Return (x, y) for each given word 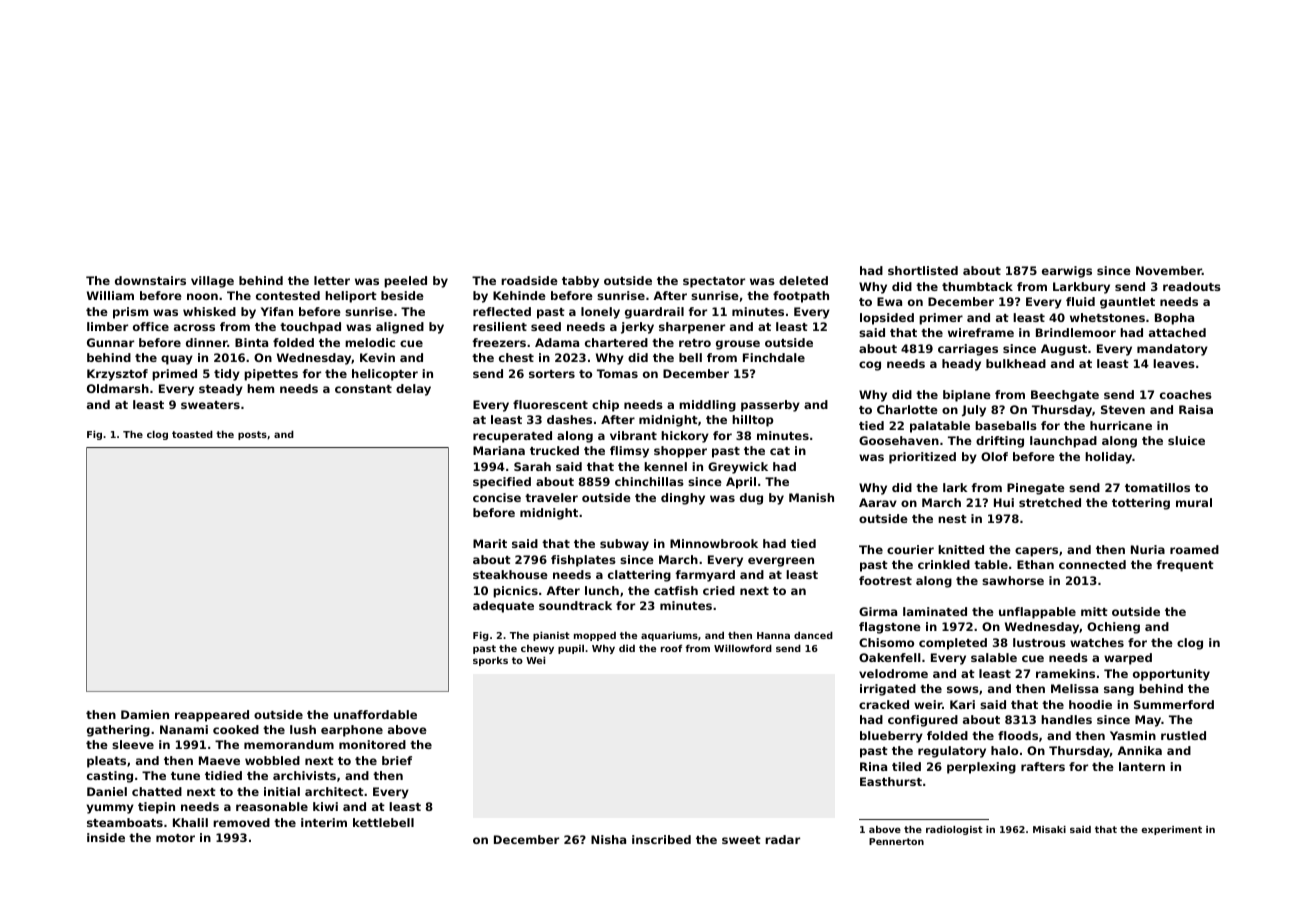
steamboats (125, 822)
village (212, 282)
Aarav (878, 502)
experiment (1171, 830)
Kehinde (519, 295)
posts (252, 435)
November (1169, 270)
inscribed (661, 839)
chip (605, 406)
